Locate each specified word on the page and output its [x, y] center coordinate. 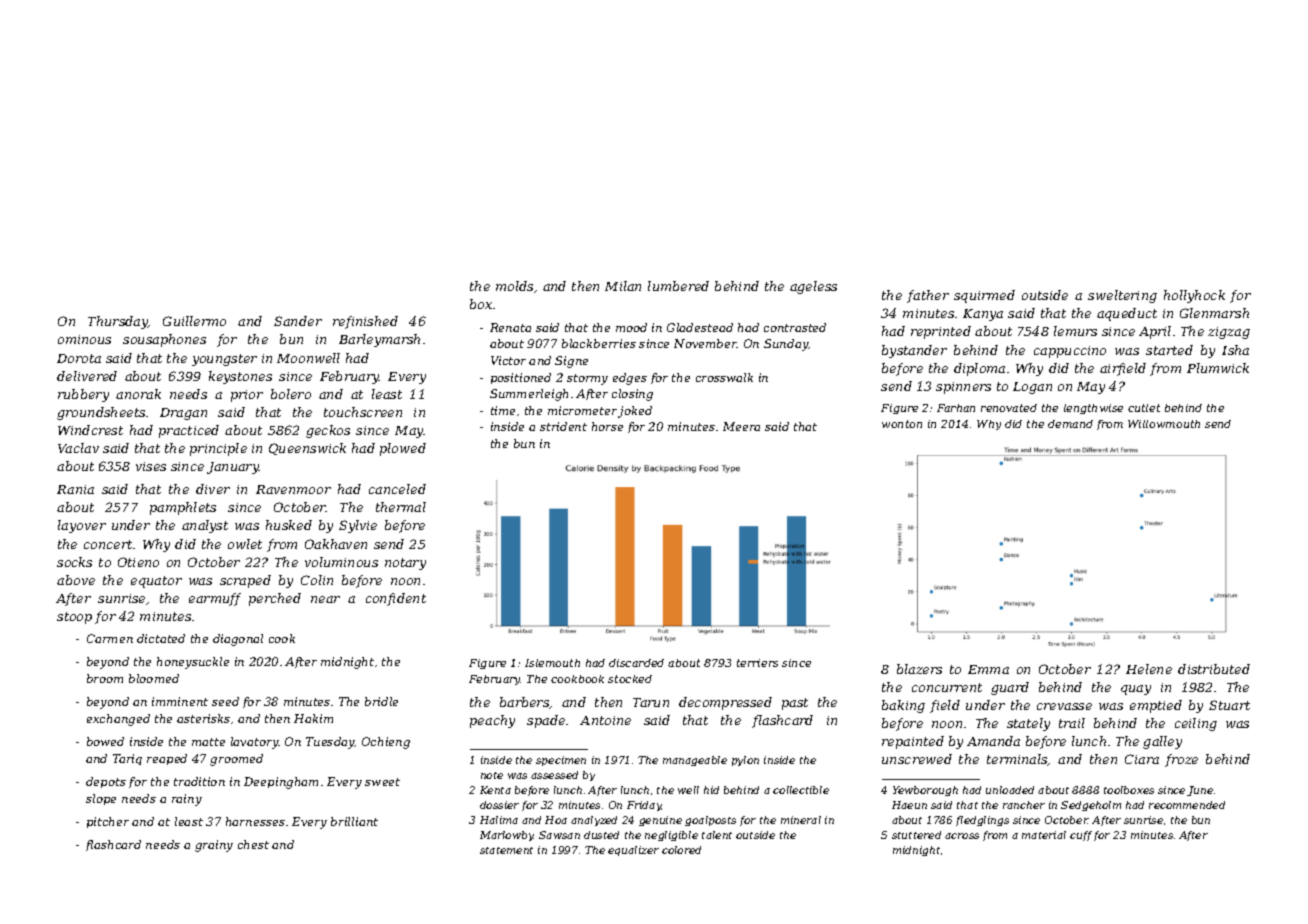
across [962, 836]
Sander [298, 321]
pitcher [108, 822]
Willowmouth [1164, 424]
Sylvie [358, 526]
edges [630, 379]
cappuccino [1070, 352]
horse [607, 426]
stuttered [916, 835]
